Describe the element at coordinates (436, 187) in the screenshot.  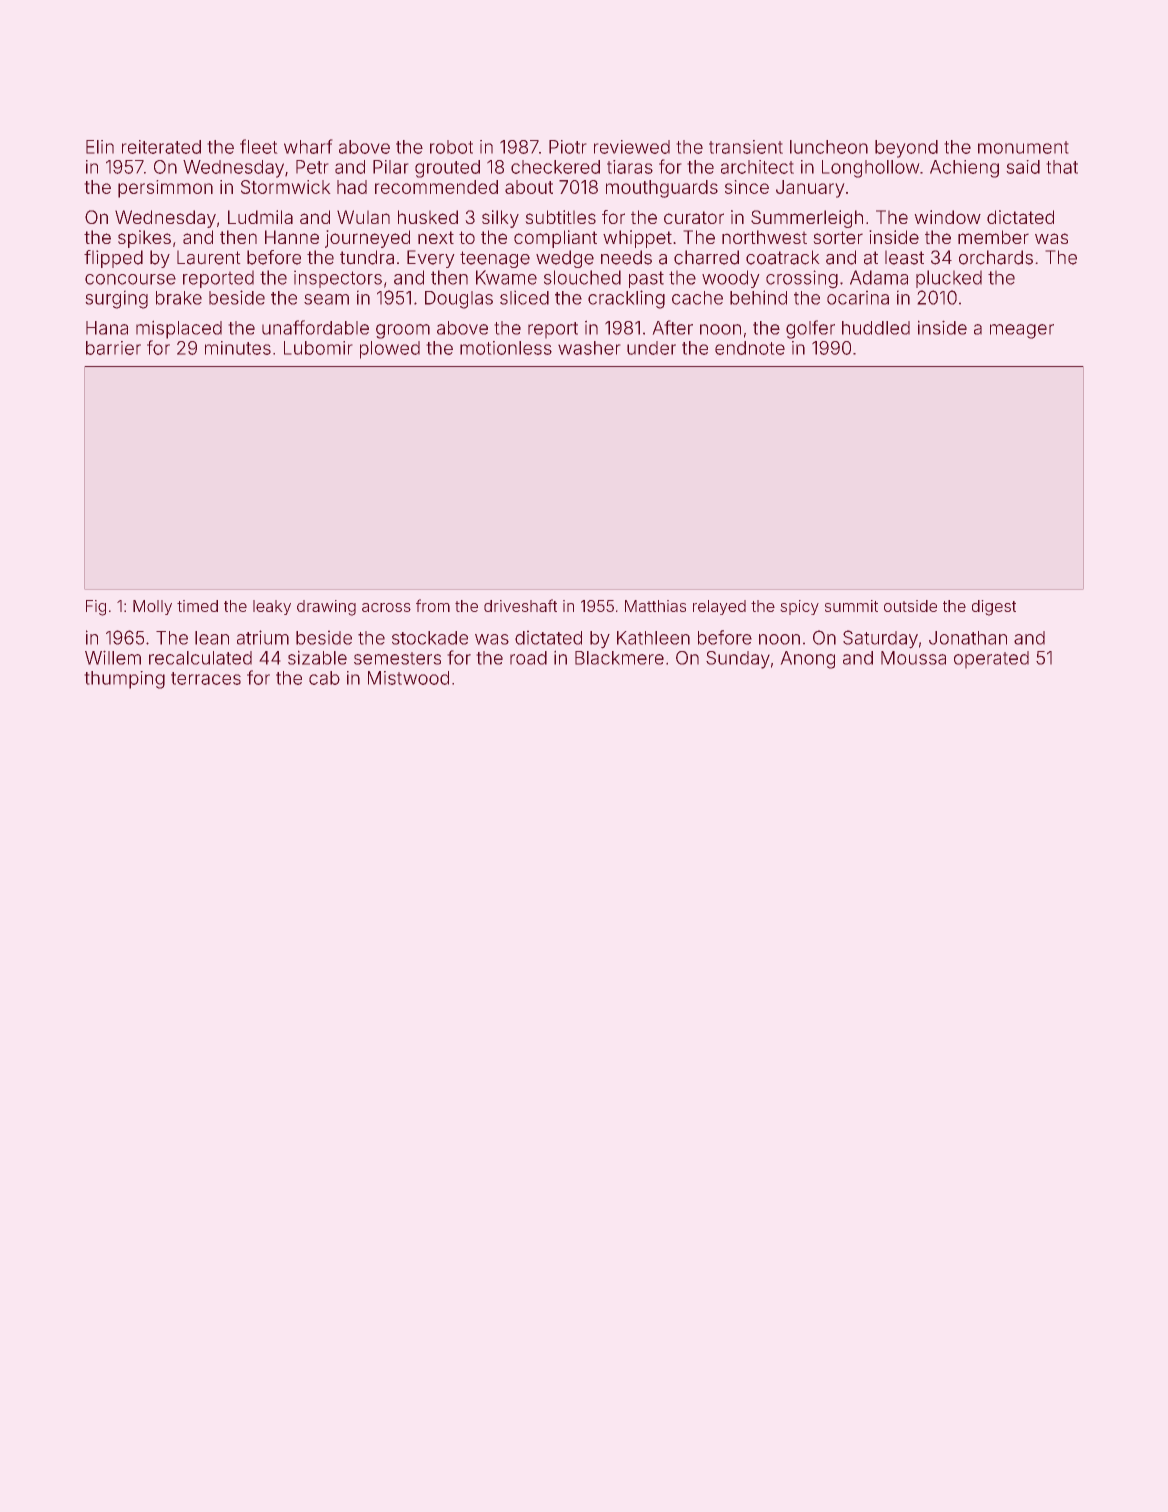
I see `recommended` at that location.
